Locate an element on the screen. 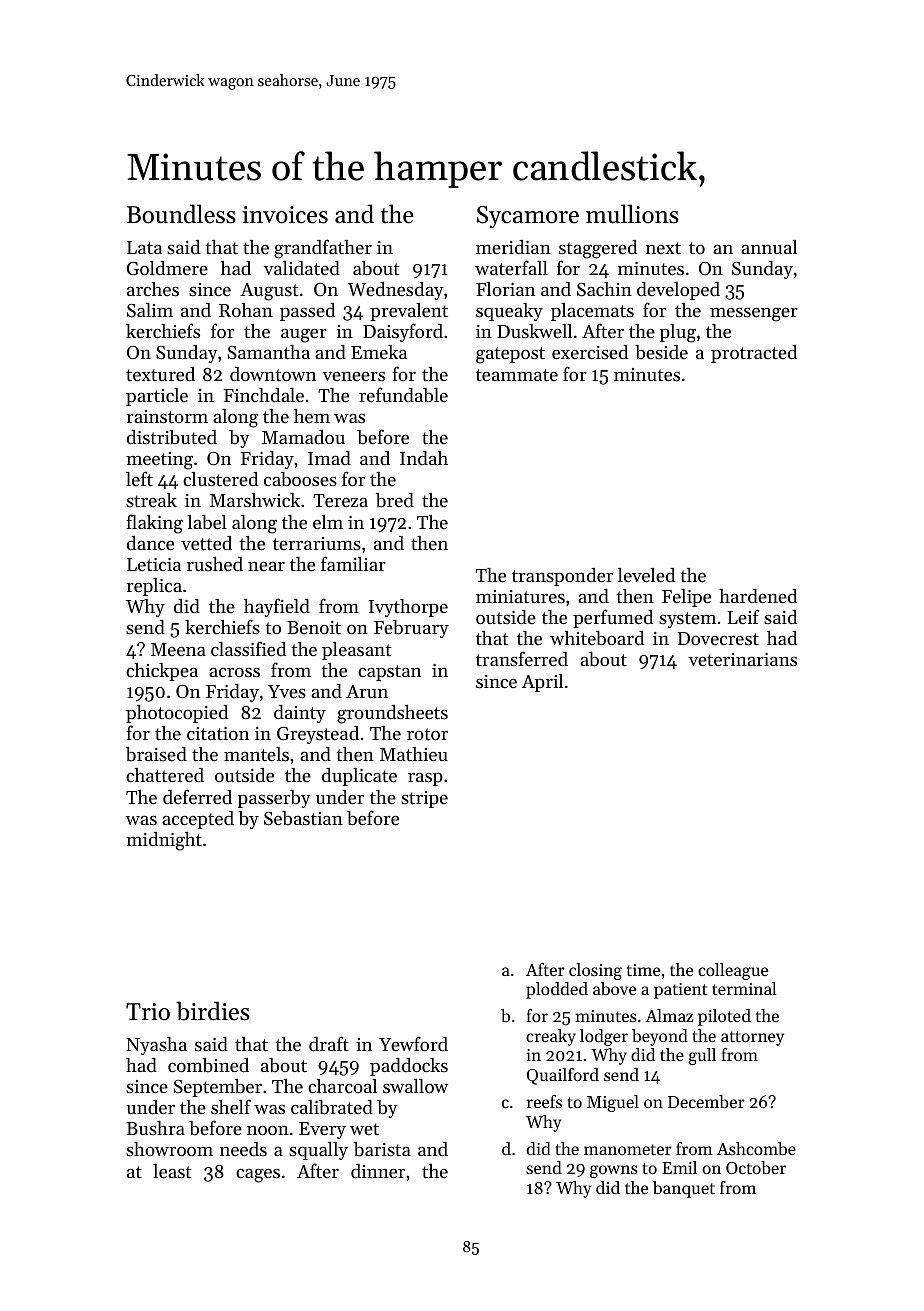 The height and width of the screenshot is (1311, 924). Nyasha is located at coordinates (156, 1046).
